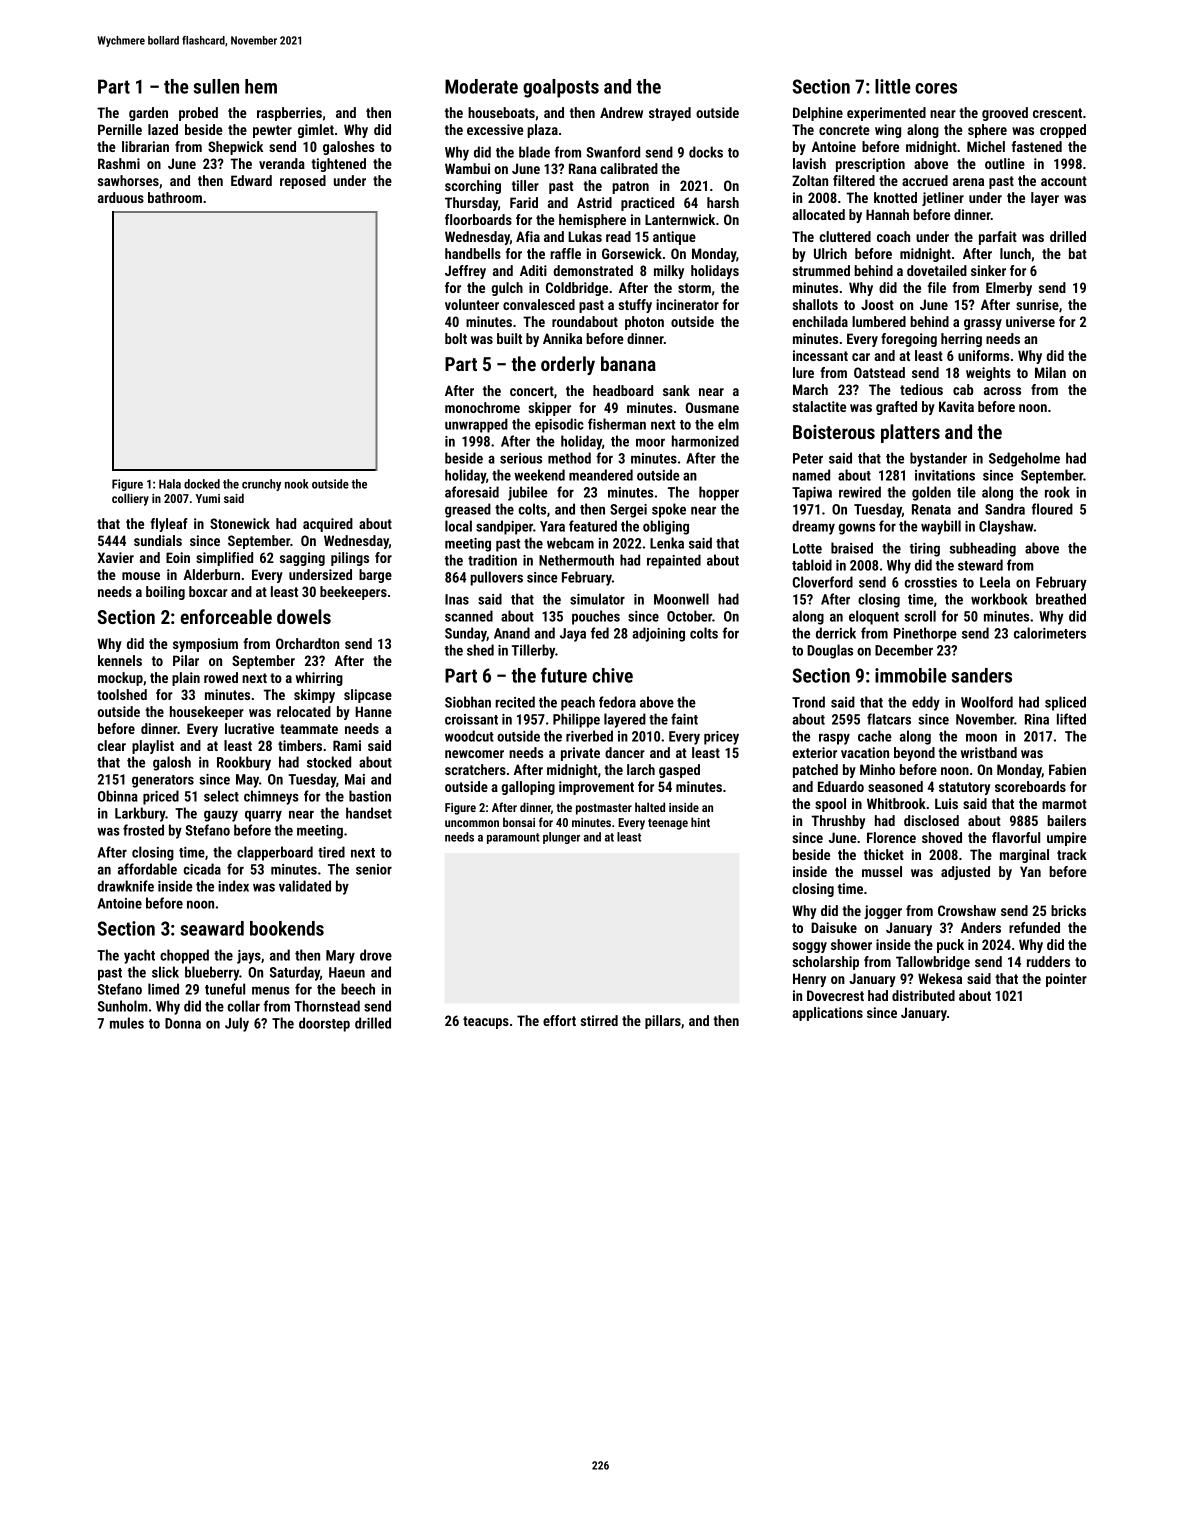 The height and width of the page is (1532, 1184). What do you see at coordinates (827, 1014) in the page?
I see `applications` at bounding box center [827, 1014].
